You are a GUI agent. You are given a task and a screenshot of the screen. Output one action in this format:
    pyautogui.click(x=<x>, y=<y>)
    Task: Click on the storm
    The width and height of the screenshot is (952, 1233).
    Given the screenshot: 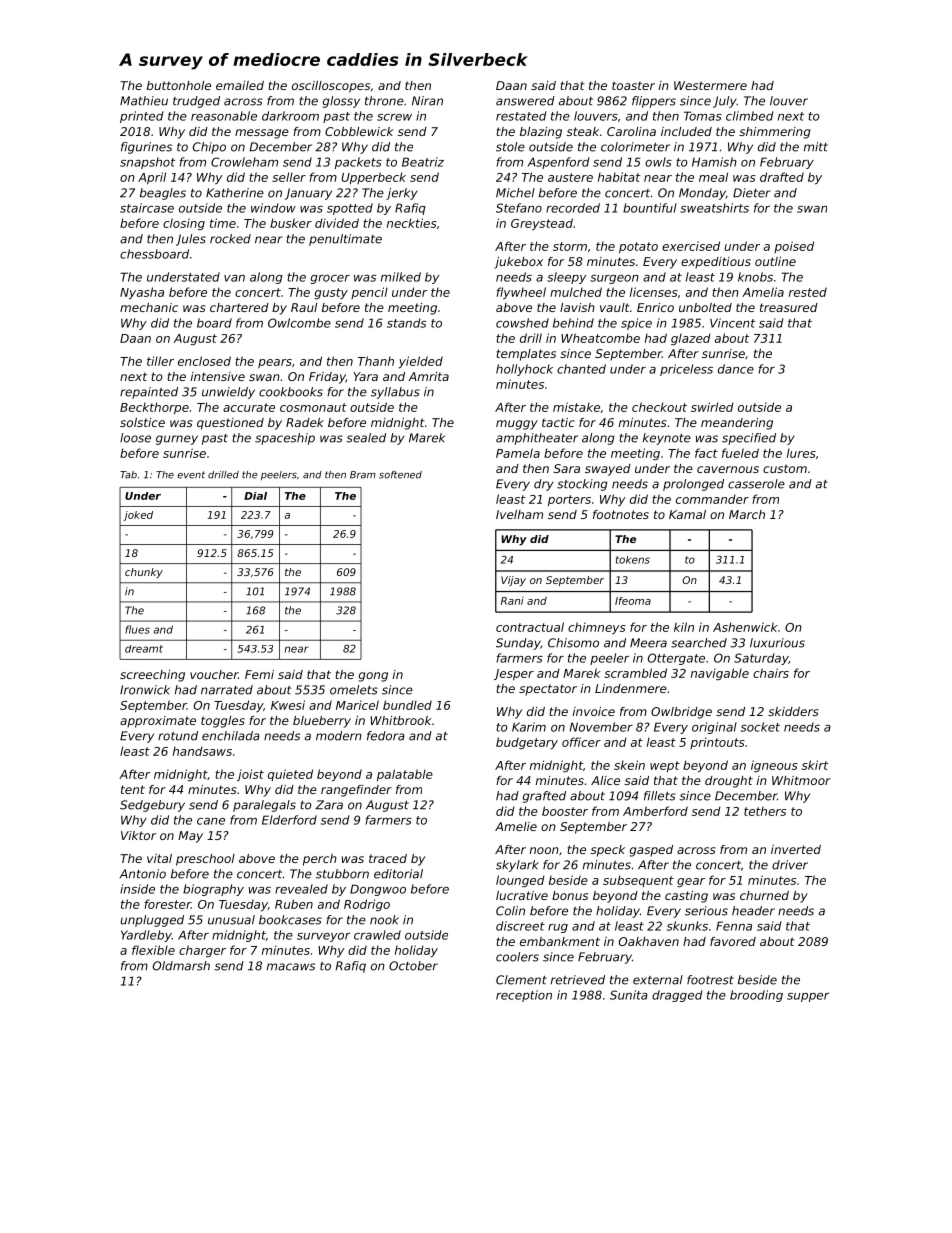 What is the action you would take?
    pyautogui.click(x=570, y=246)
